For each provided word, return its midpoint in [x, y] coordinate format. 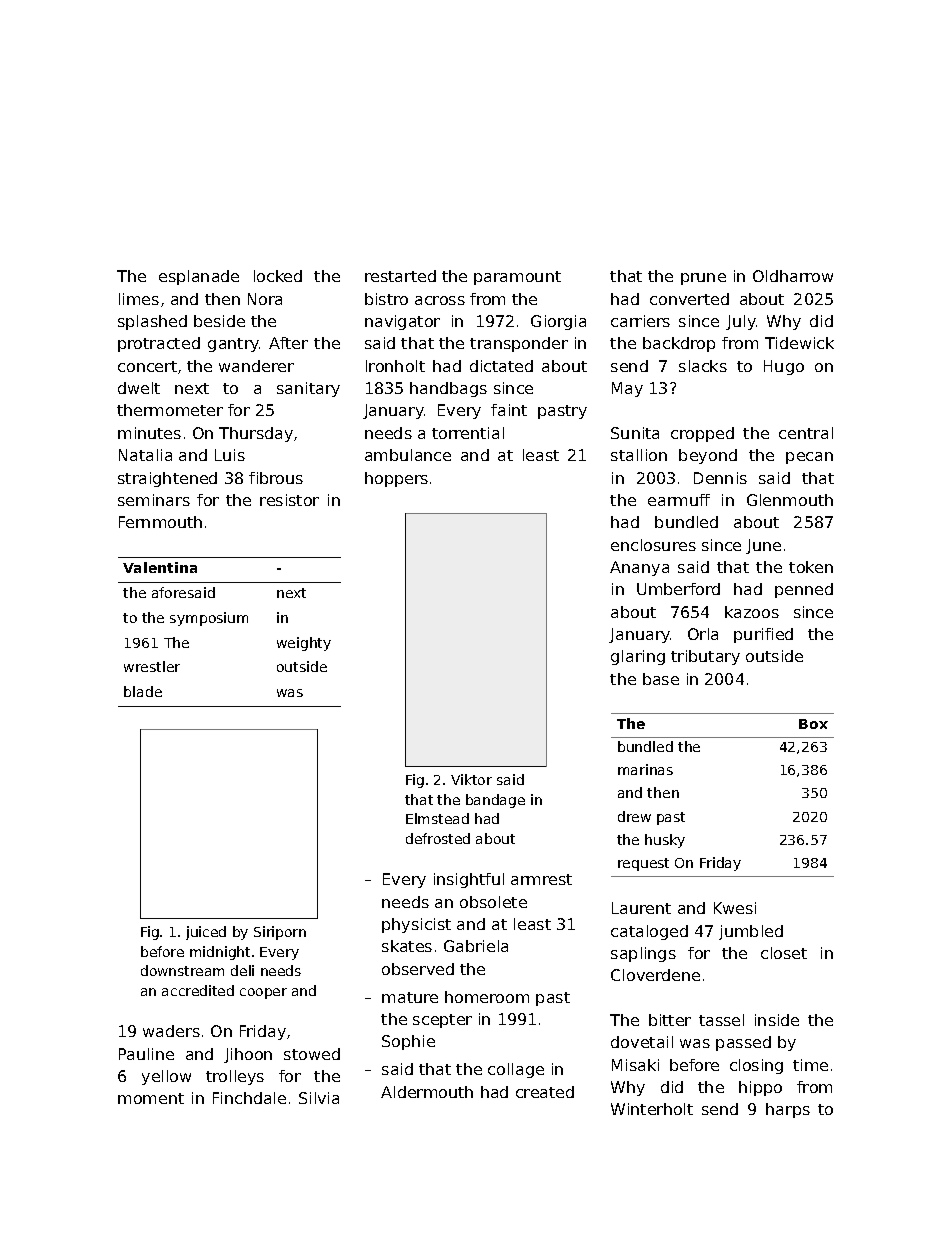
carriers [640, 321]
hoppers [396, 479]
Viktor [471, 779]
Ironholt [395, 366]
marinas [645, 769]
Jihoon [248, 1055]
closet [784, 953]
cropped [702, 434]
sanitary [308, 389]
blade [143, 691]
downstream [182, 970]
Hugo [784, 367]
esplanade [199, 277]
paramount [517, 278]
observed [418, 969]
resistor [289, 500]
